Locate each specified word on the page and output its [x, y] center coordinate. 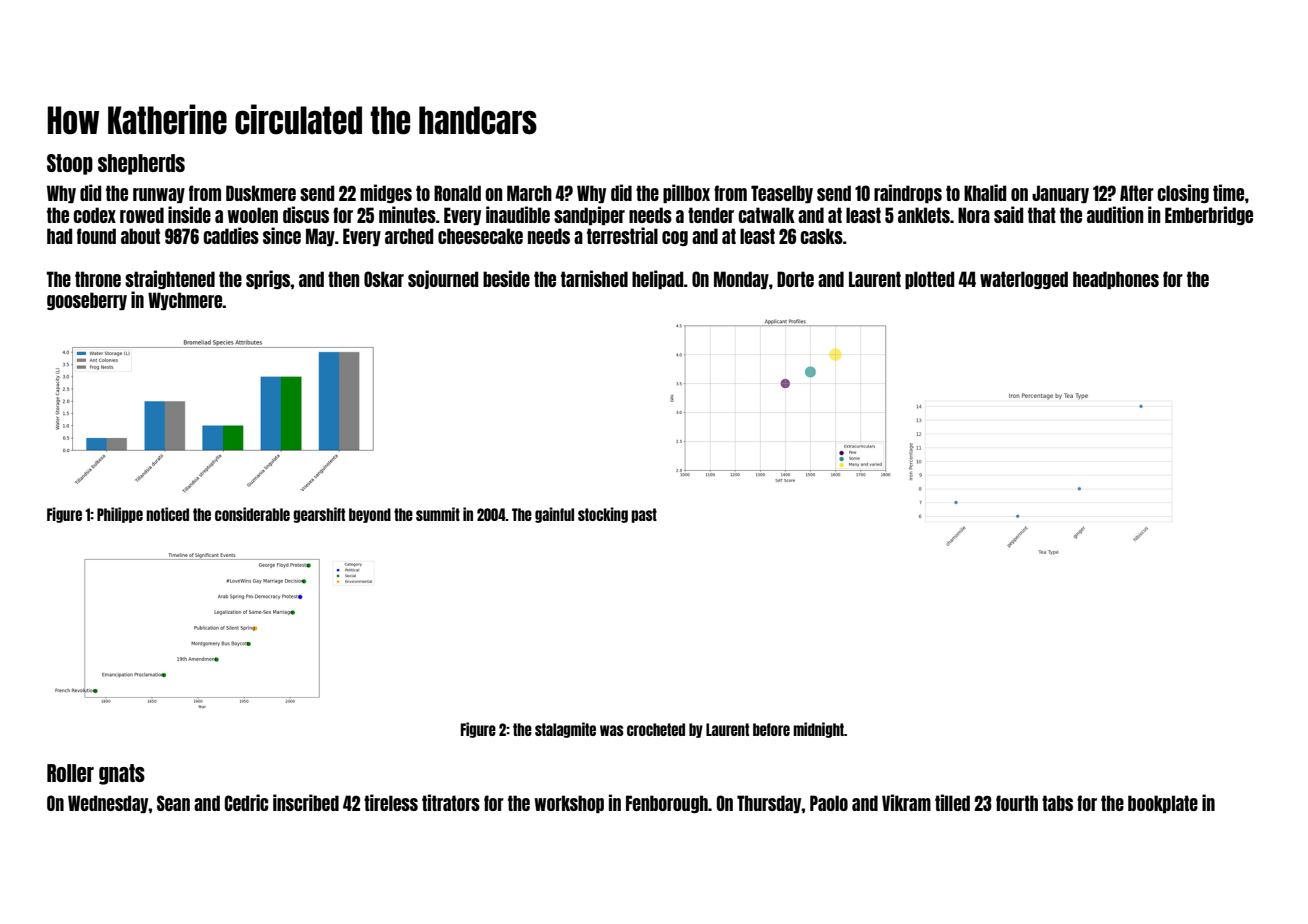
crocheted [656, 729]
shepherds [141, 164]
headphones [1116, 280]
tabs [1057, 803]
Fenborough [667, 804]
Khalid [985, 192]
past [644, 515]
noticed [167, 514]
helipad [658, 279]
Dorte [795, 279]
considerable [252, 514]
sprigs [268, 279]
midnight [818, 730]
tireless [391, 802]
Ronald [457, 193]
